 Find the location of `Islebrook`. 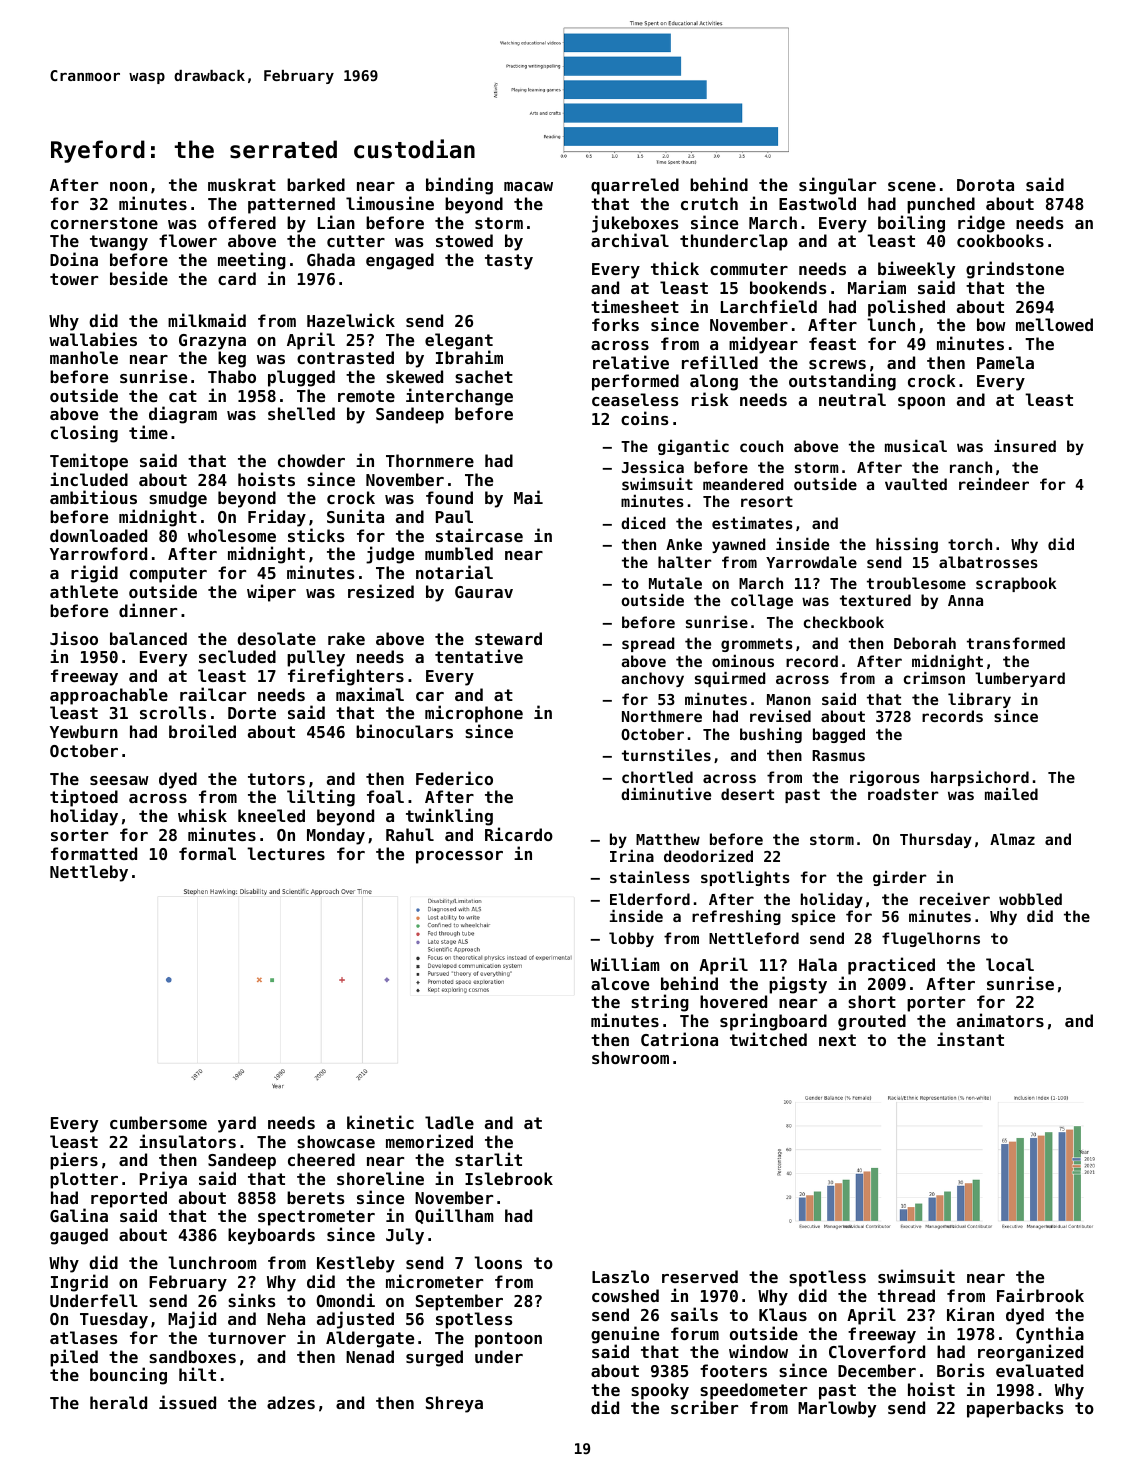

Islebrook is located at coordinates (509, 1178).
